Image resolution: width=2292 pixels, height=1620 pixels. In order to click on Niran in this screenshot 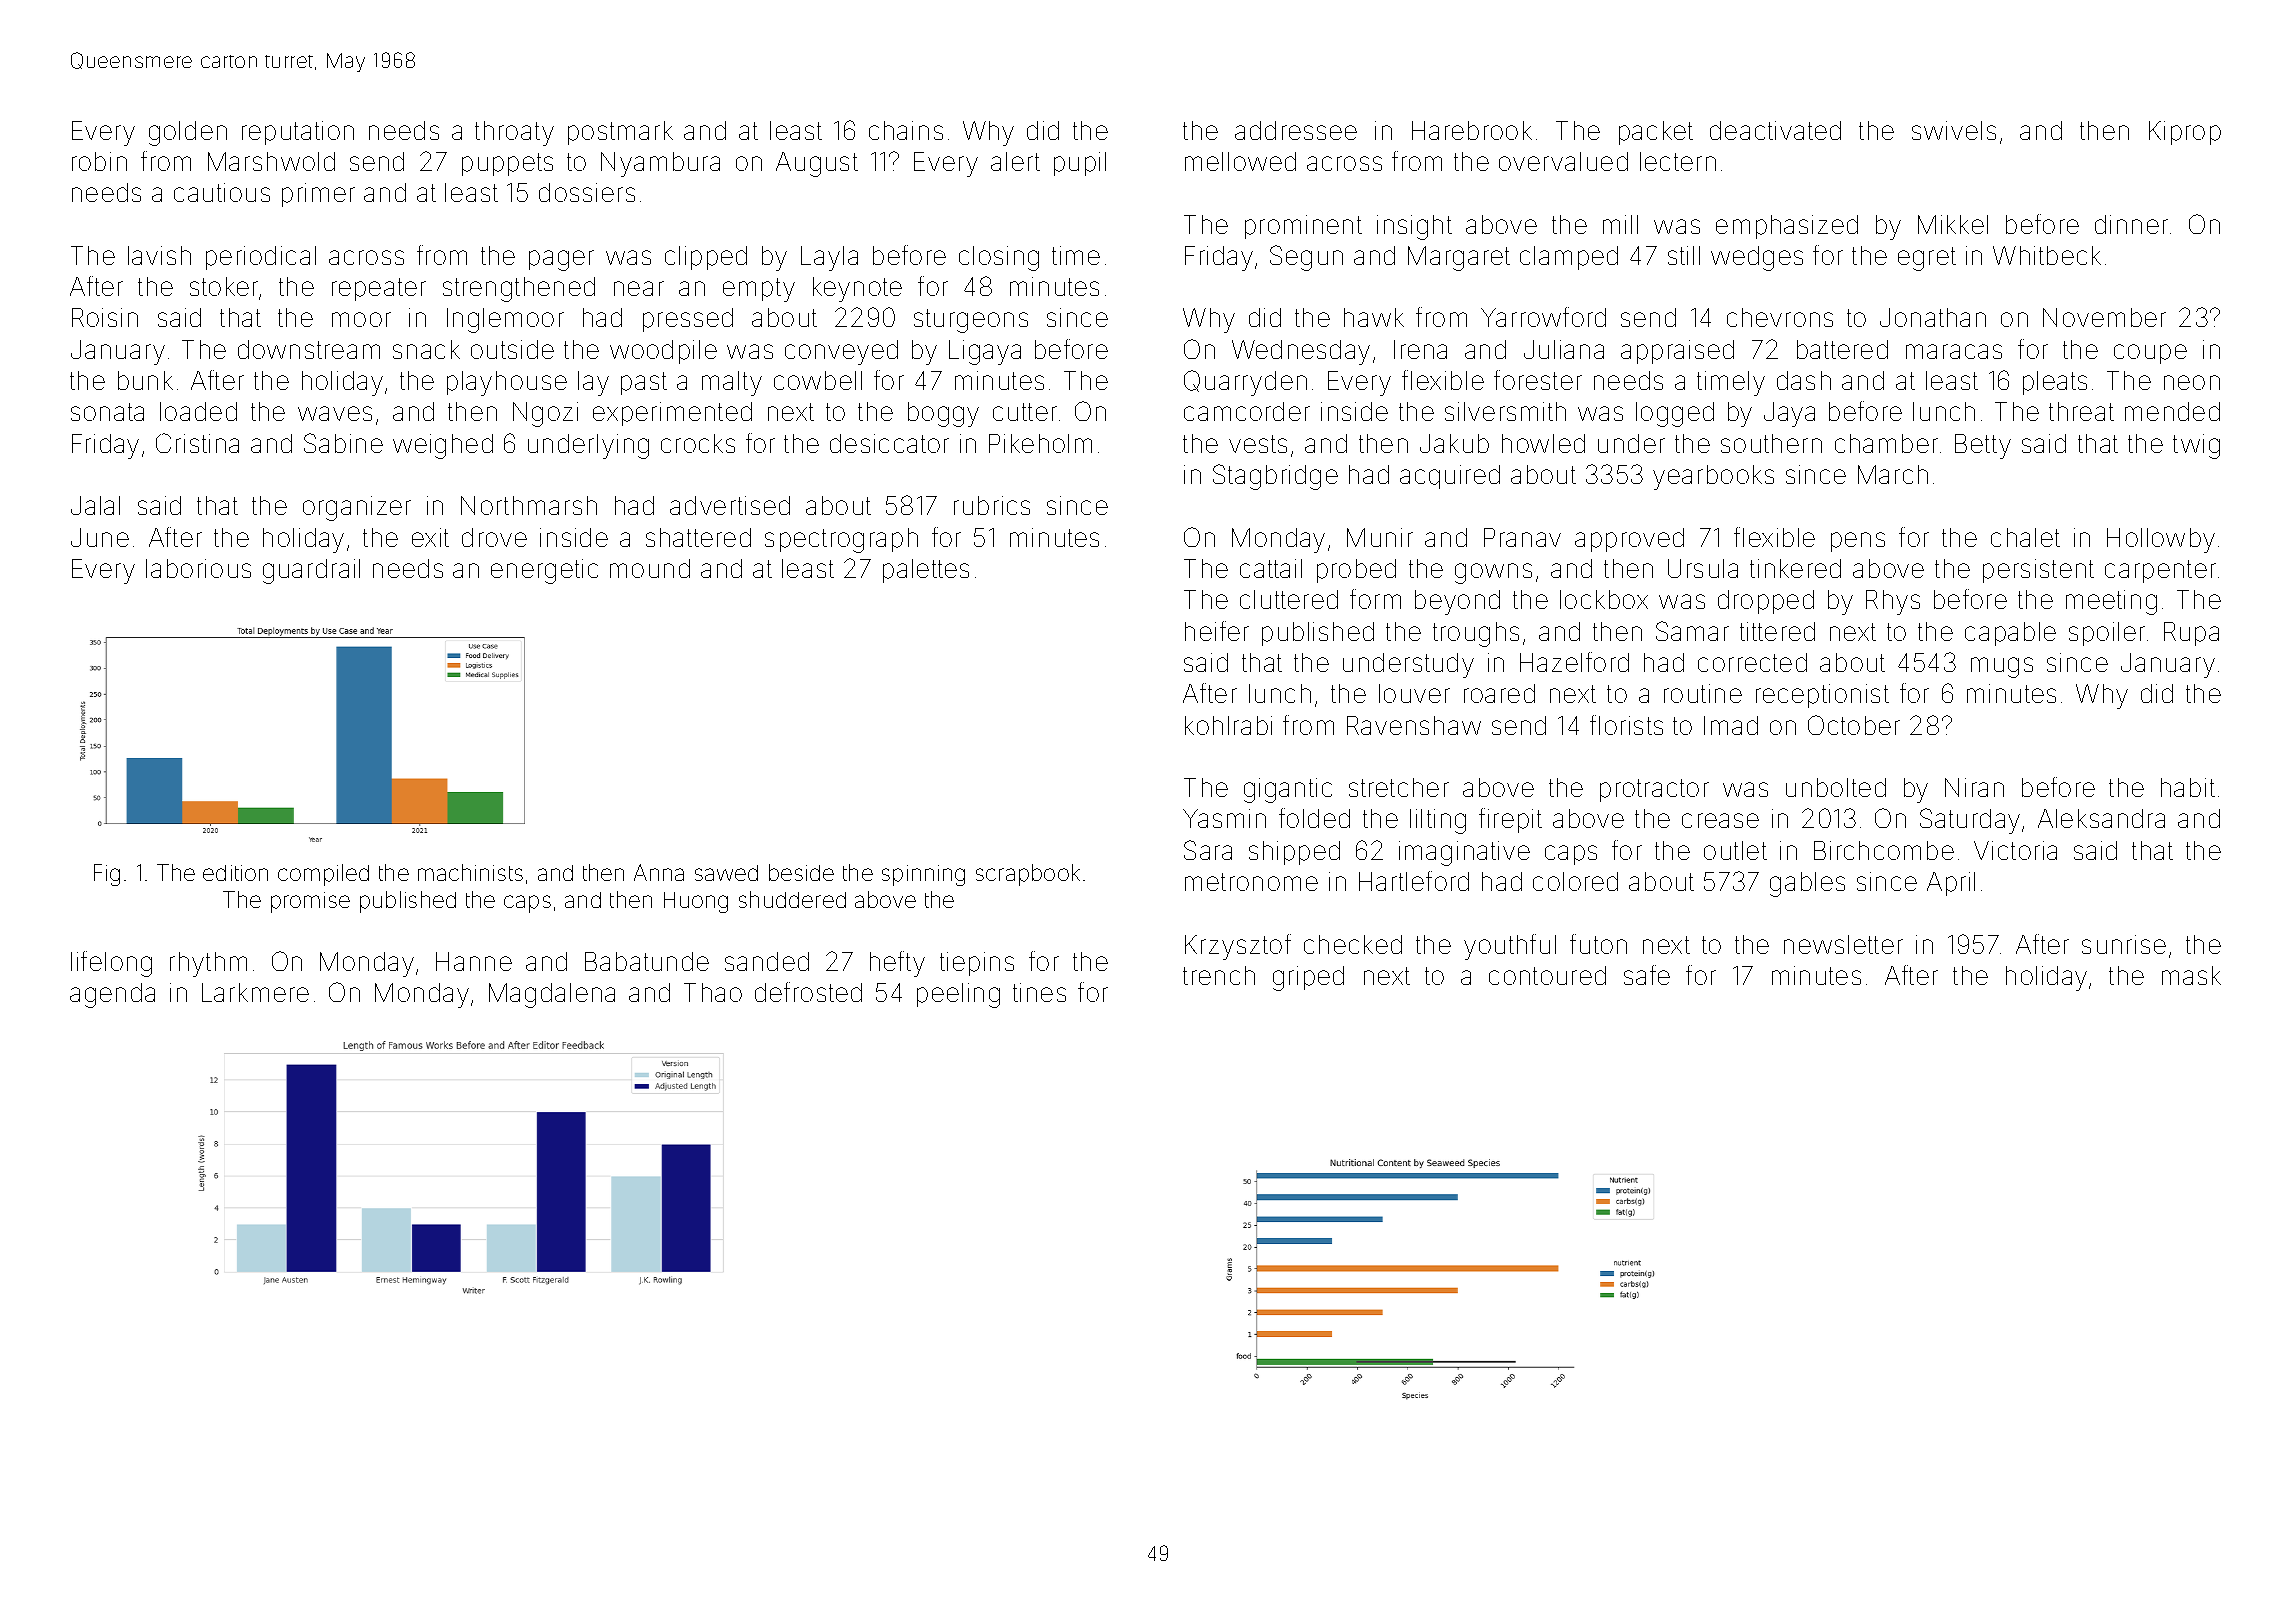, I will do `click(1974, 787)`.
